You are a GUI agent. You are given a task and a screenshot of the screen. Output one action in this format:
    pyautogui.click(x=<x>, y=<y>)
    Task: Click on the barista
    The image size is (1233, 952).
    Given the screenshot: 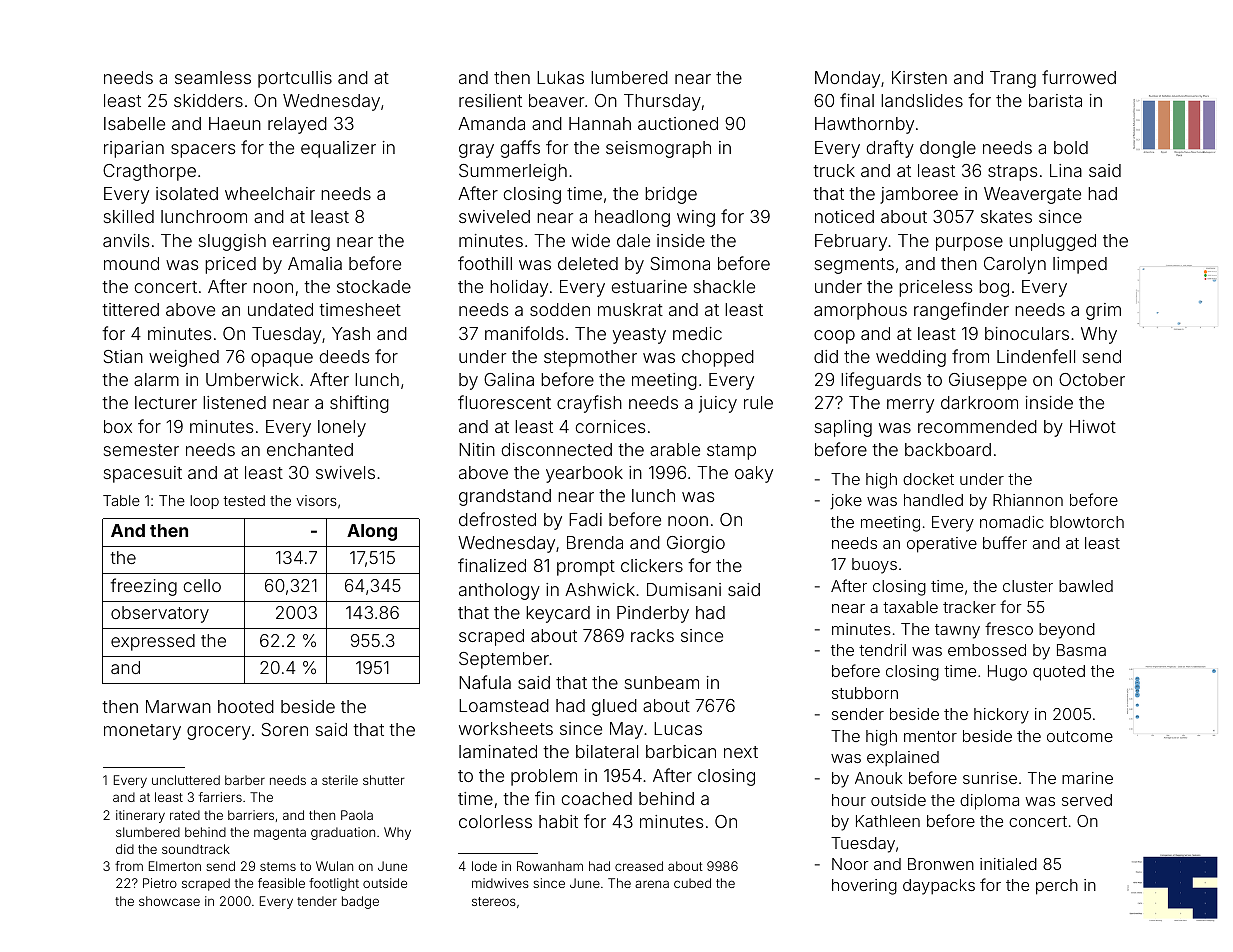 What is the action you would take?
    pyautogui.click(x=1055, y=100)
